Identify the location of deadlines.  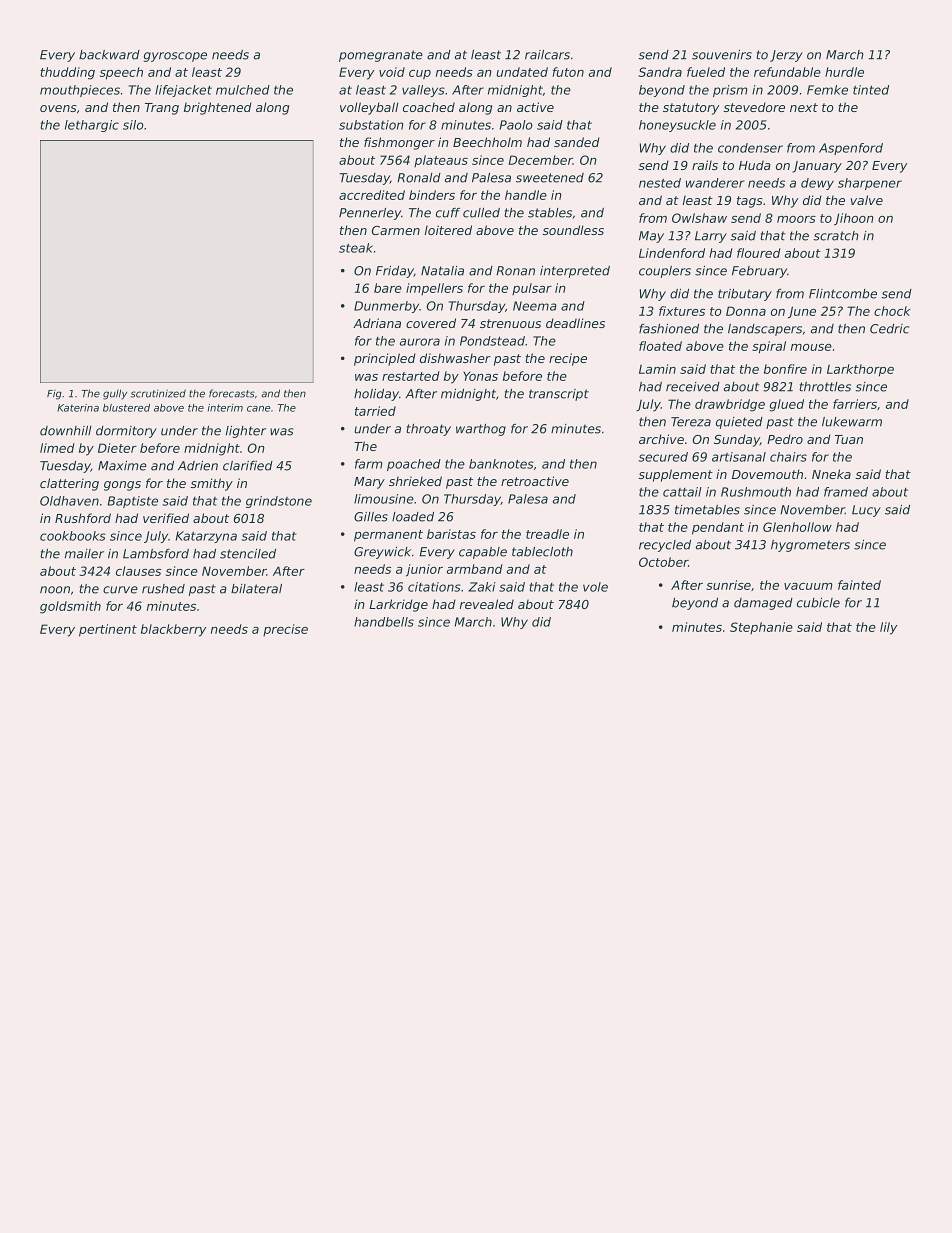
(575, 323).
